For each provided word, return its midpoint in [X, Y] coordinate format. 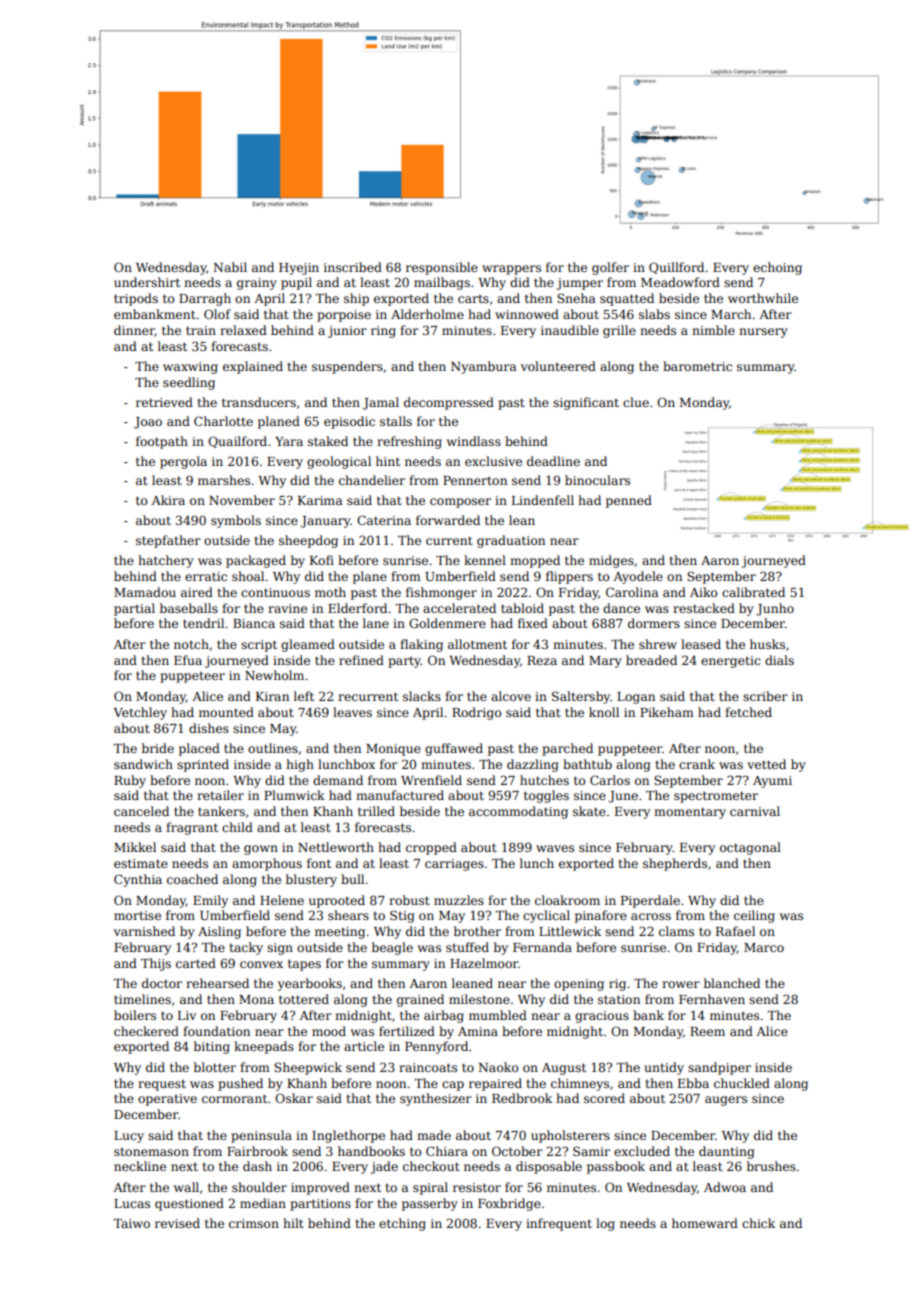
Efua [188, 660]
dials [779, 660]
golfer [610, 268]
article [364, 1046]
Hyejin [299, 269]
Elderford [357, 608]
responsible [442, 268]
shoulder [259, 1187]
